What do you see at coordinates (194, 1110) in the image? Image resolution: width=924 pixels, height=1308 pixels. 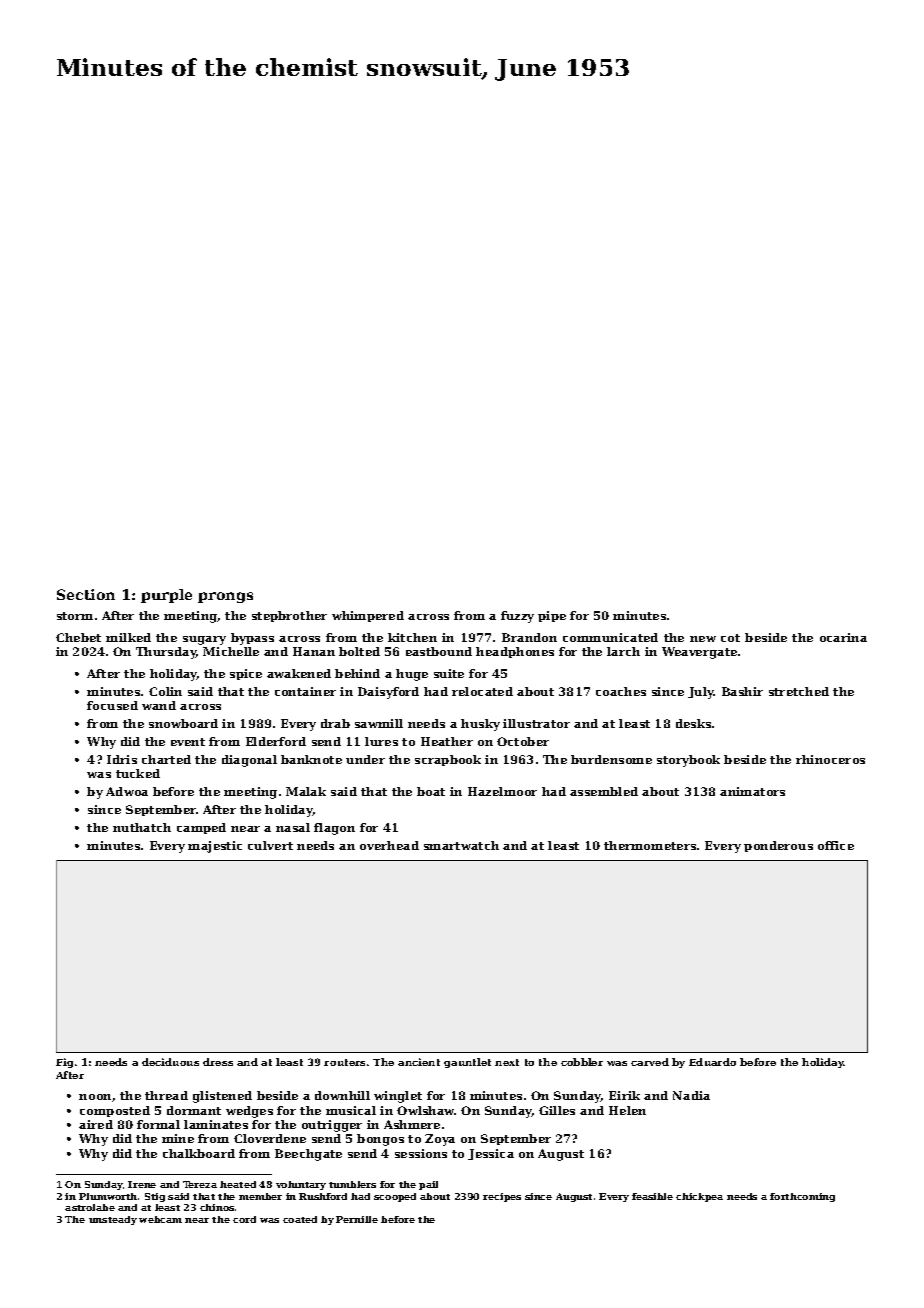 I see `dormant` at bounding box center [194, 1110].
